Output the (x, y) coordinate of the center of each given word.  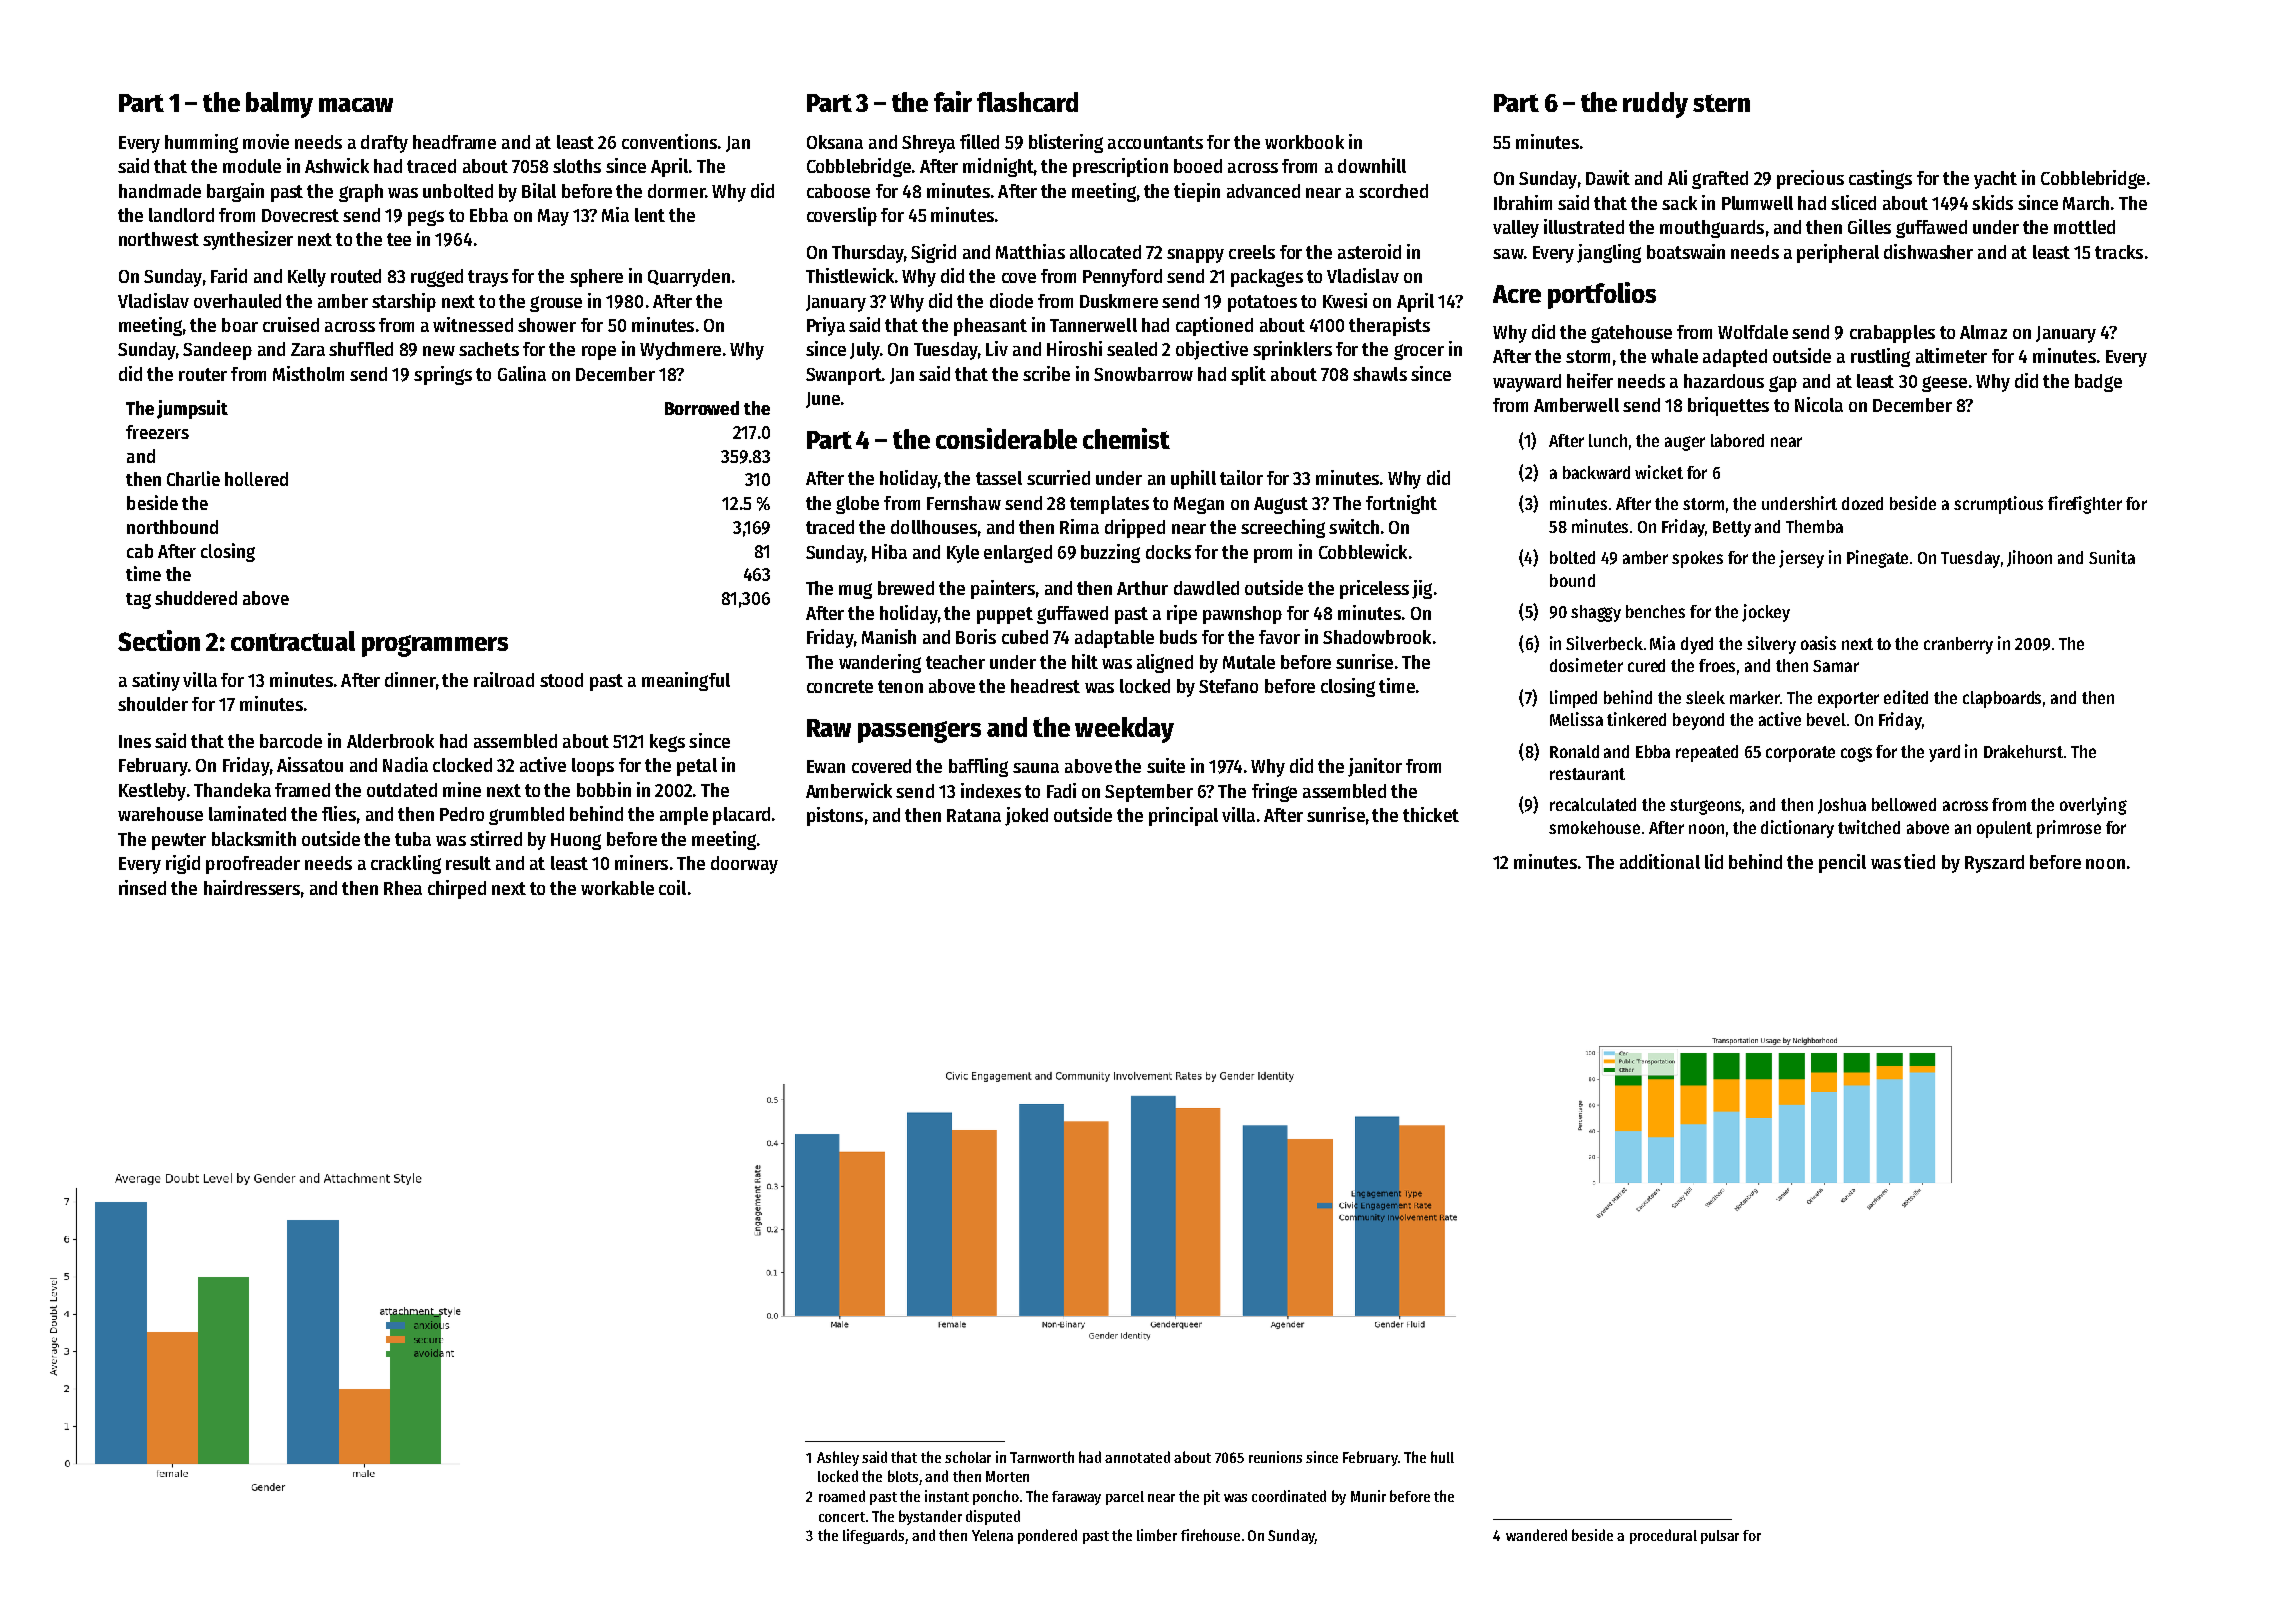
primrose (2069, 829)
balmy (279, 105)
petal (697, 767)
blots (903, 1476)
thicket (1431, 814)
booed (1198, 166)
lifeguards (873, 1536)
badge (2098, 383)
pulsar (1720, 1537)
